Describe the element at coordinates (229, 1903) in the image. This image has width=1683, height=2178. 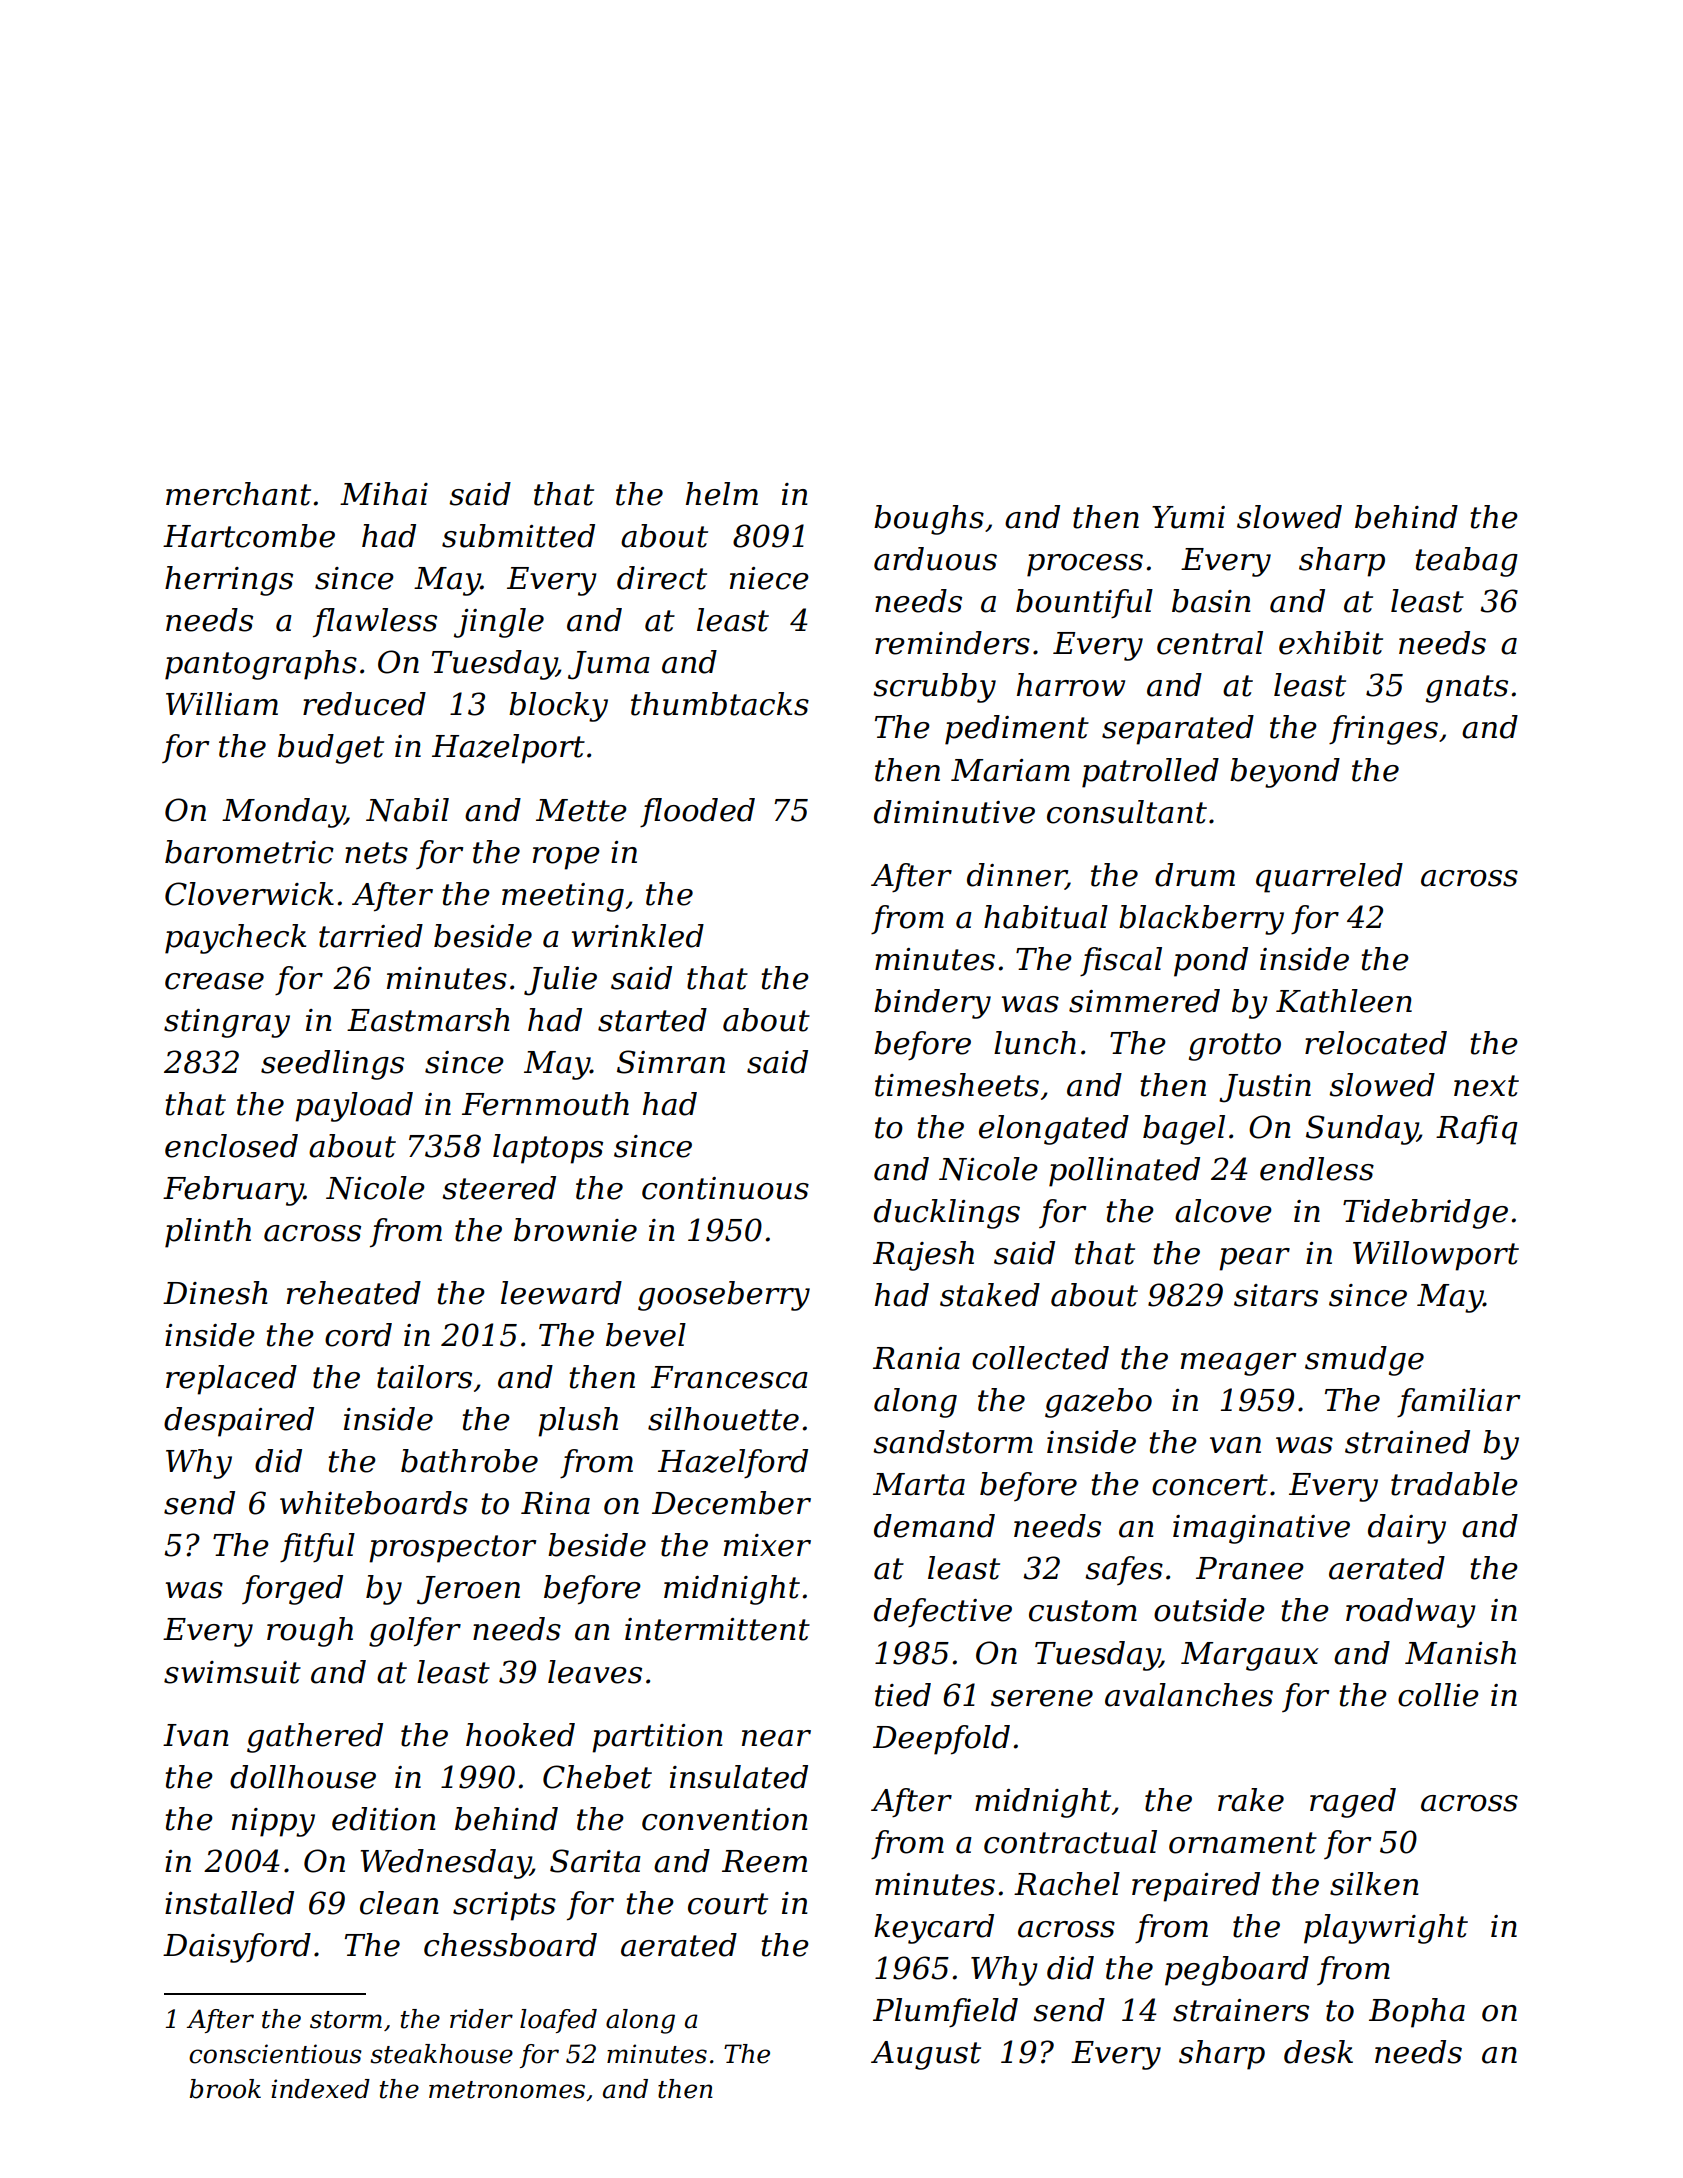
I see `installed` at that location.
